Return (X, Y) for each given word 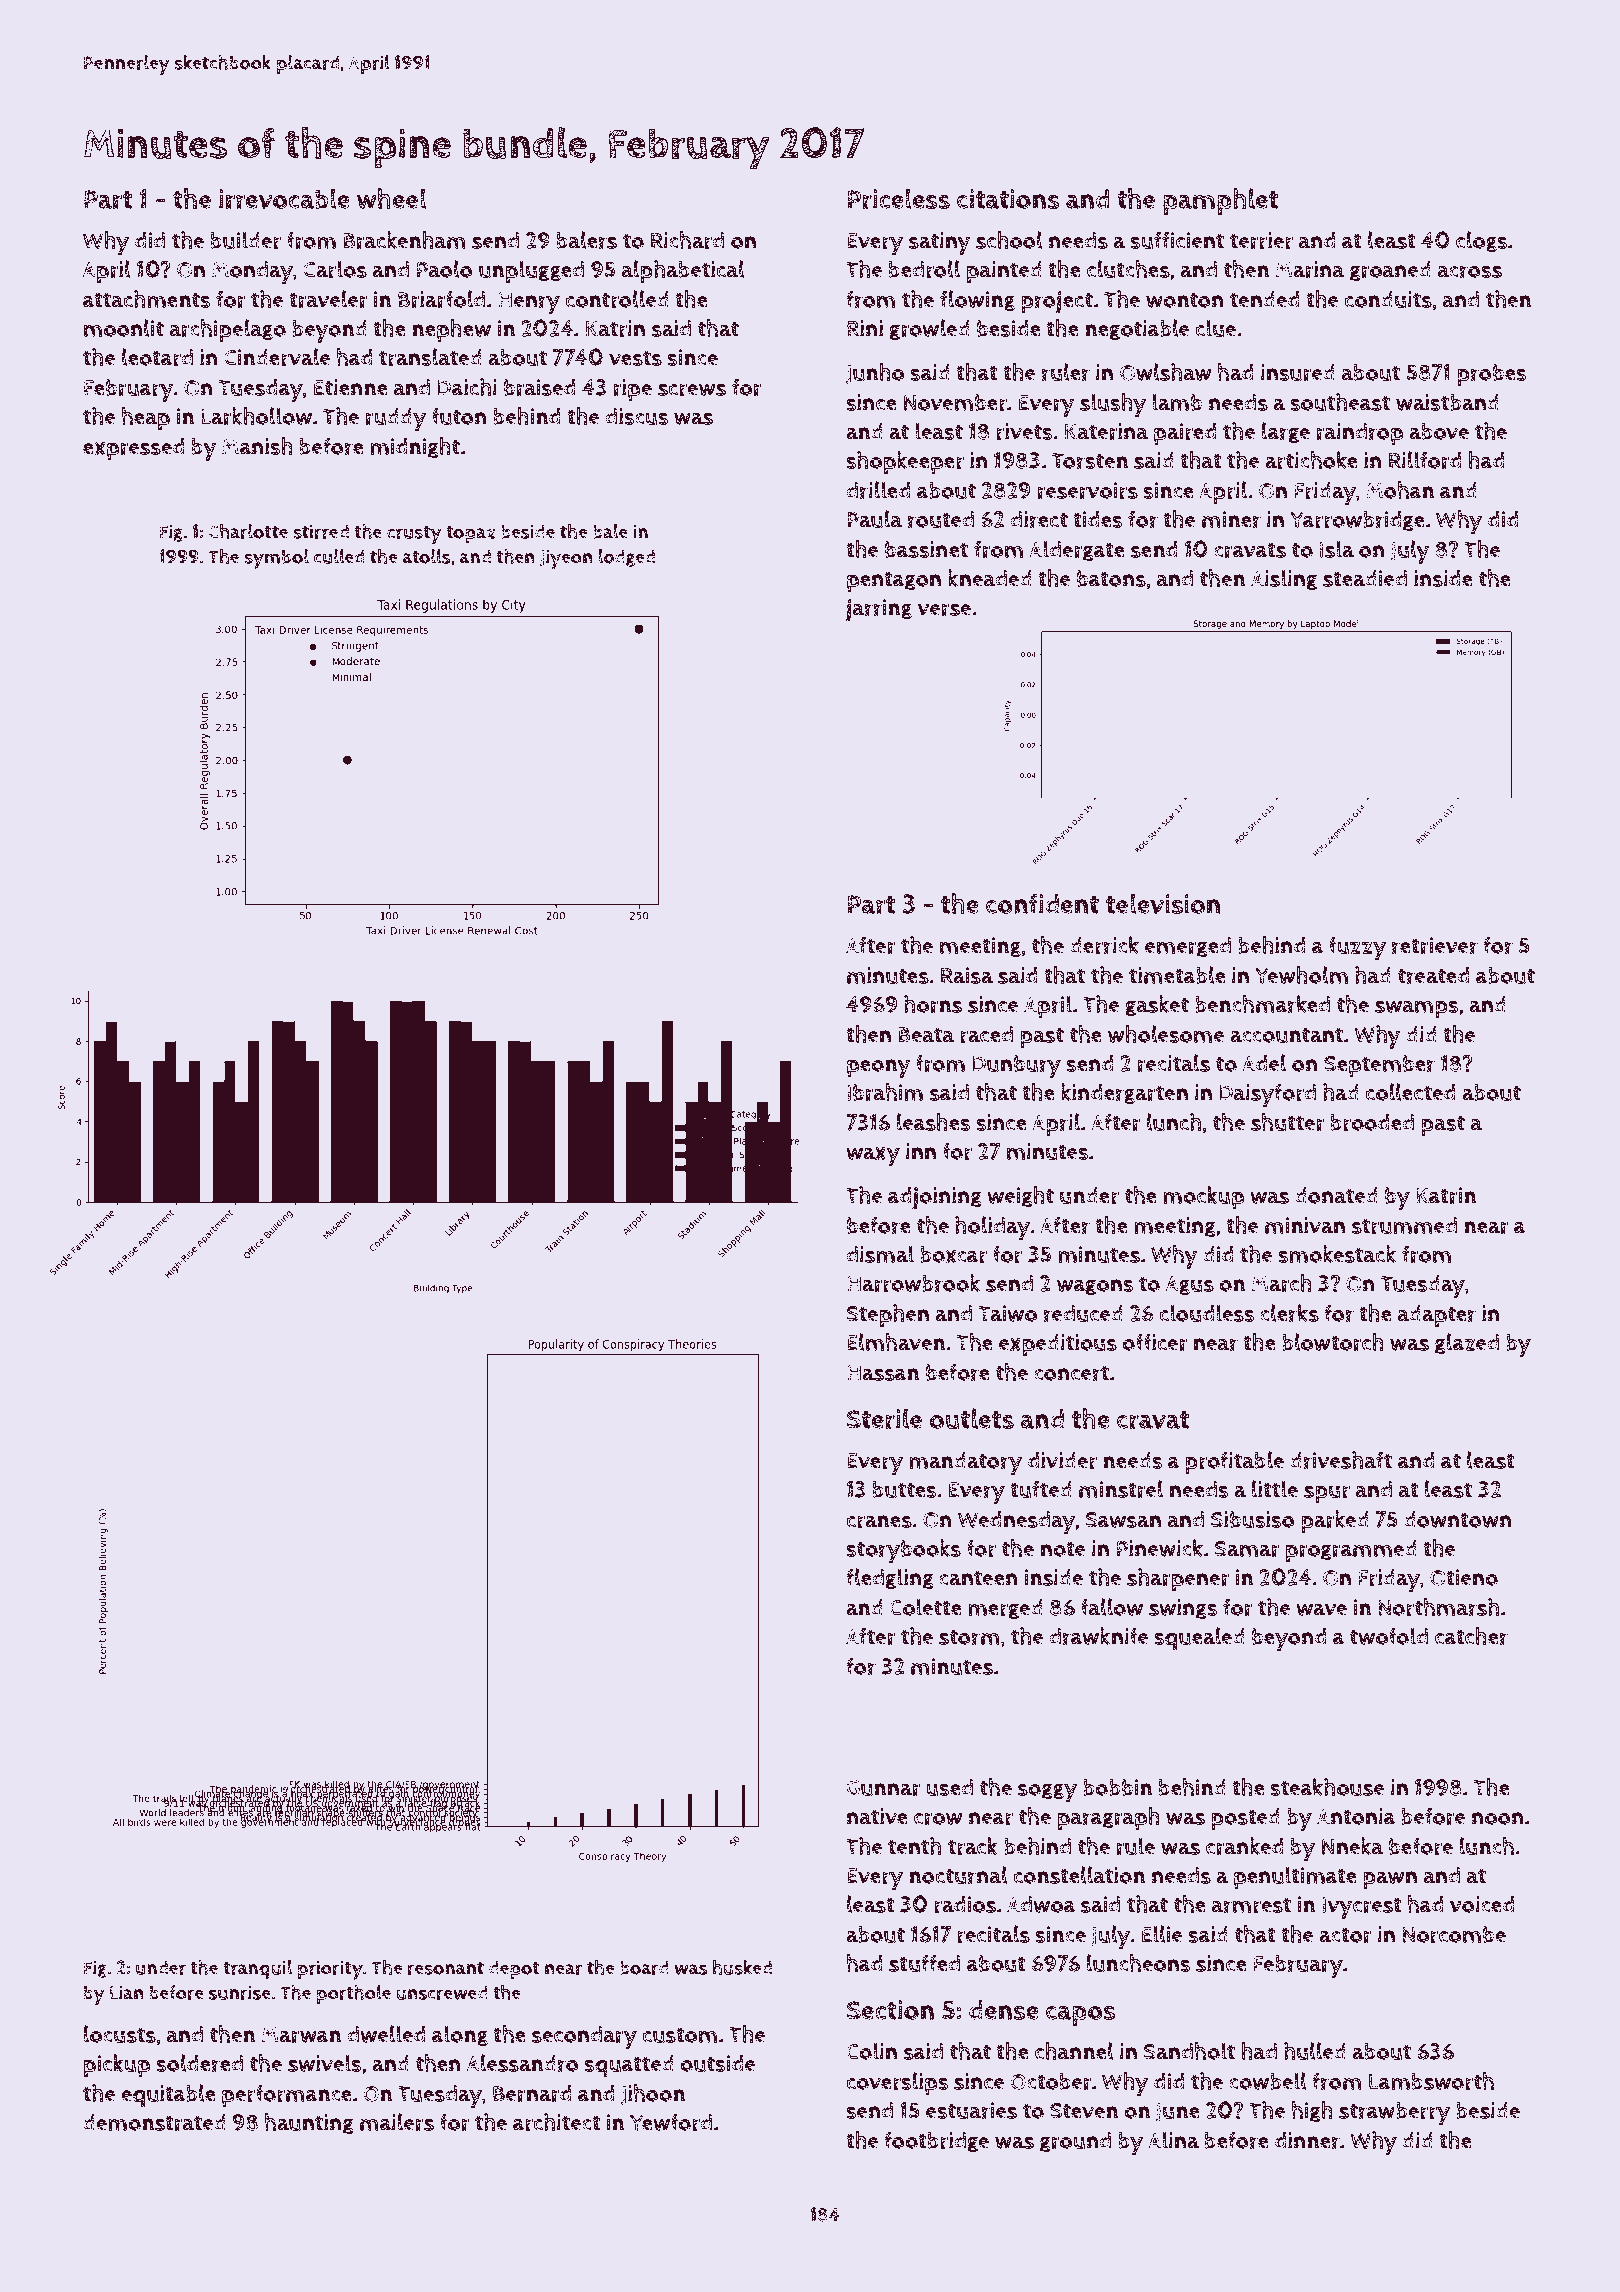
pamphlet (1220, 202)
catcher (1471, 1636)
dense (1004, 2010)
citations (1008, 199)
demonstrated (154, 2122)
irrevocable (284, 199)
